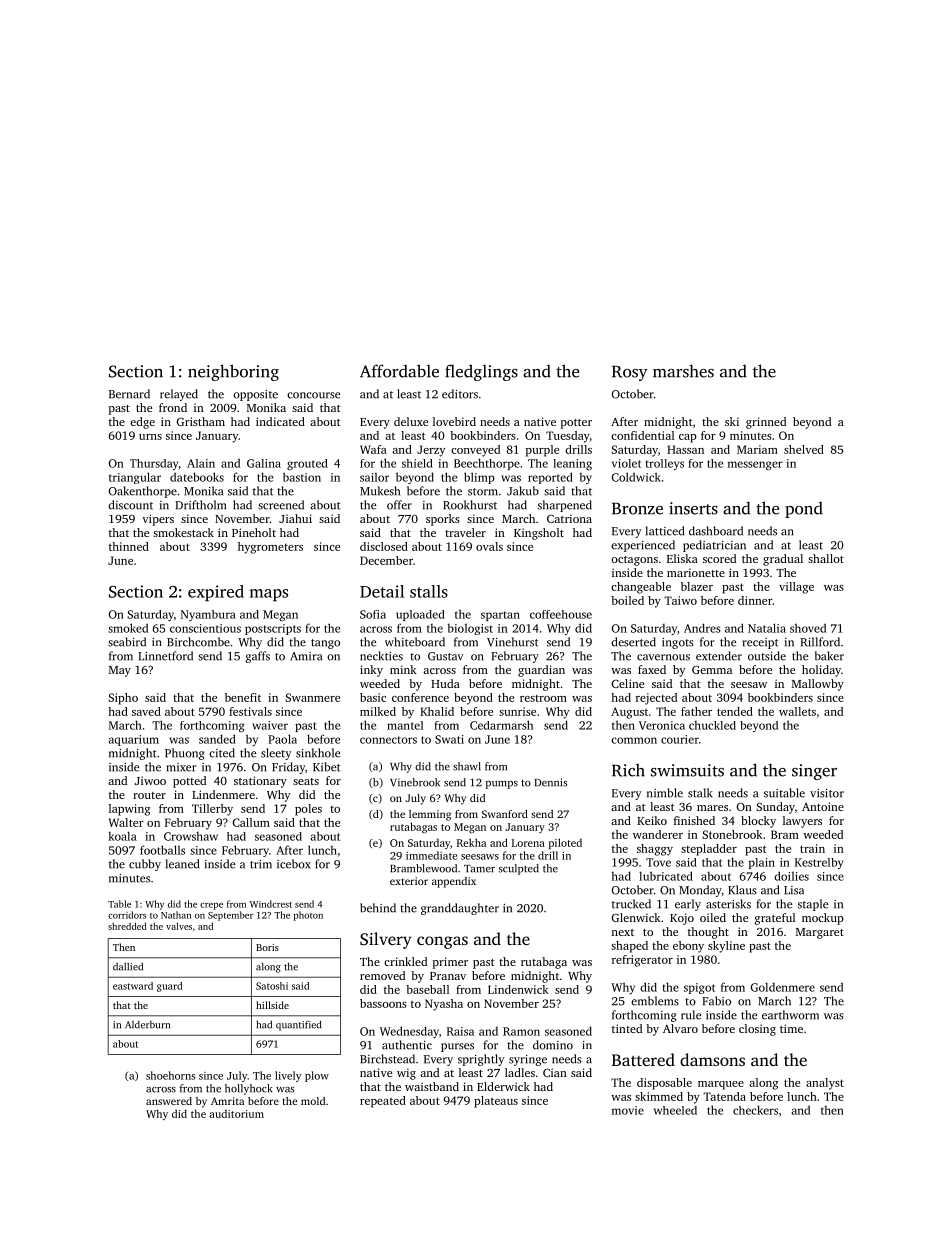 The image size is (952, 1233). Describe the element at coordinates (489, 546) in the screenshot. I see `ovals` at that location.
